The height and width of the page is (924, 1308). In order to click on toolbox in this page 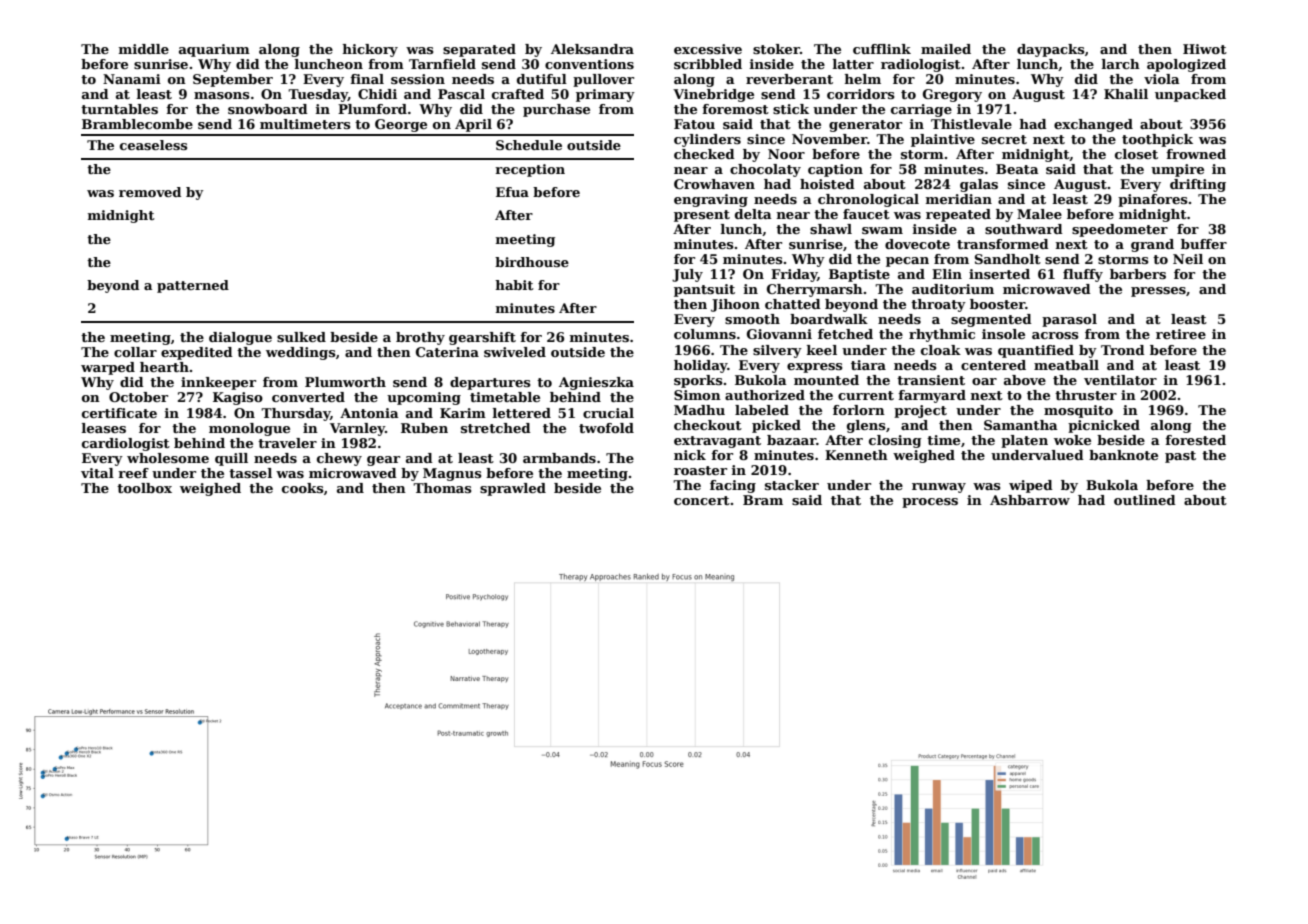, I will do `click(144, 488)`.
